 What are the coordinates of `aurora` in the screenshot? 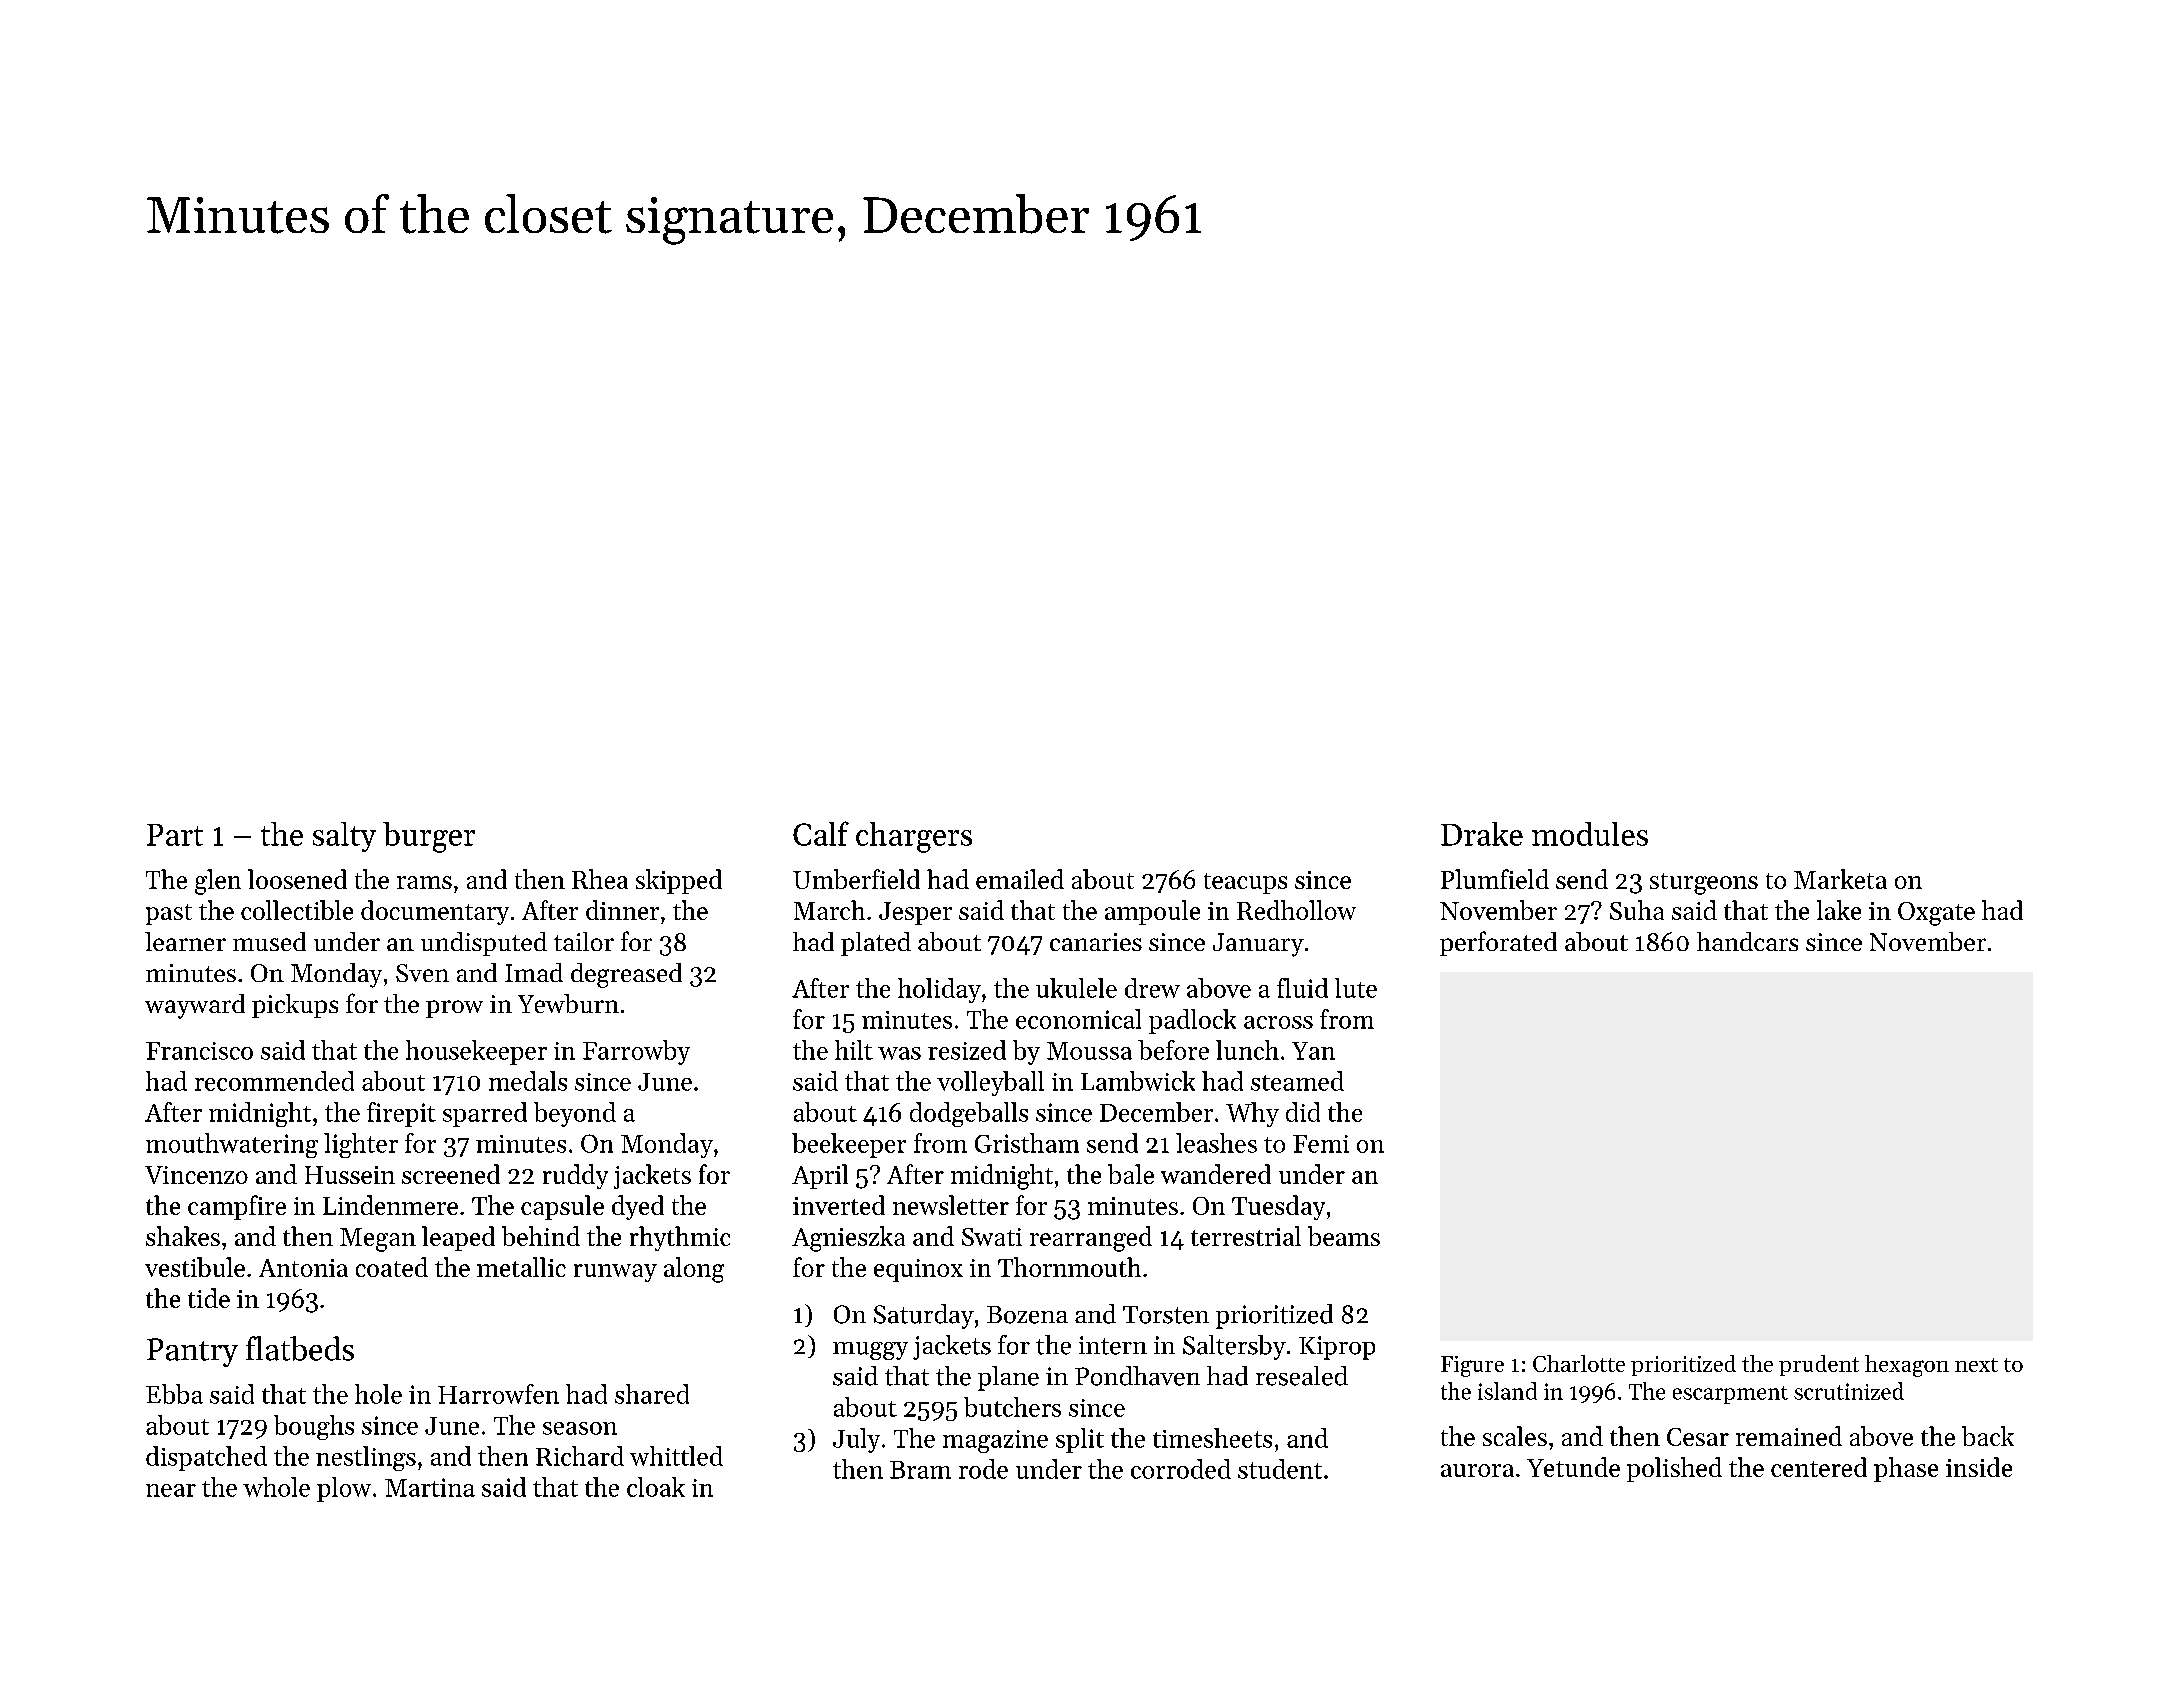 It's located at (1477, 1470).
